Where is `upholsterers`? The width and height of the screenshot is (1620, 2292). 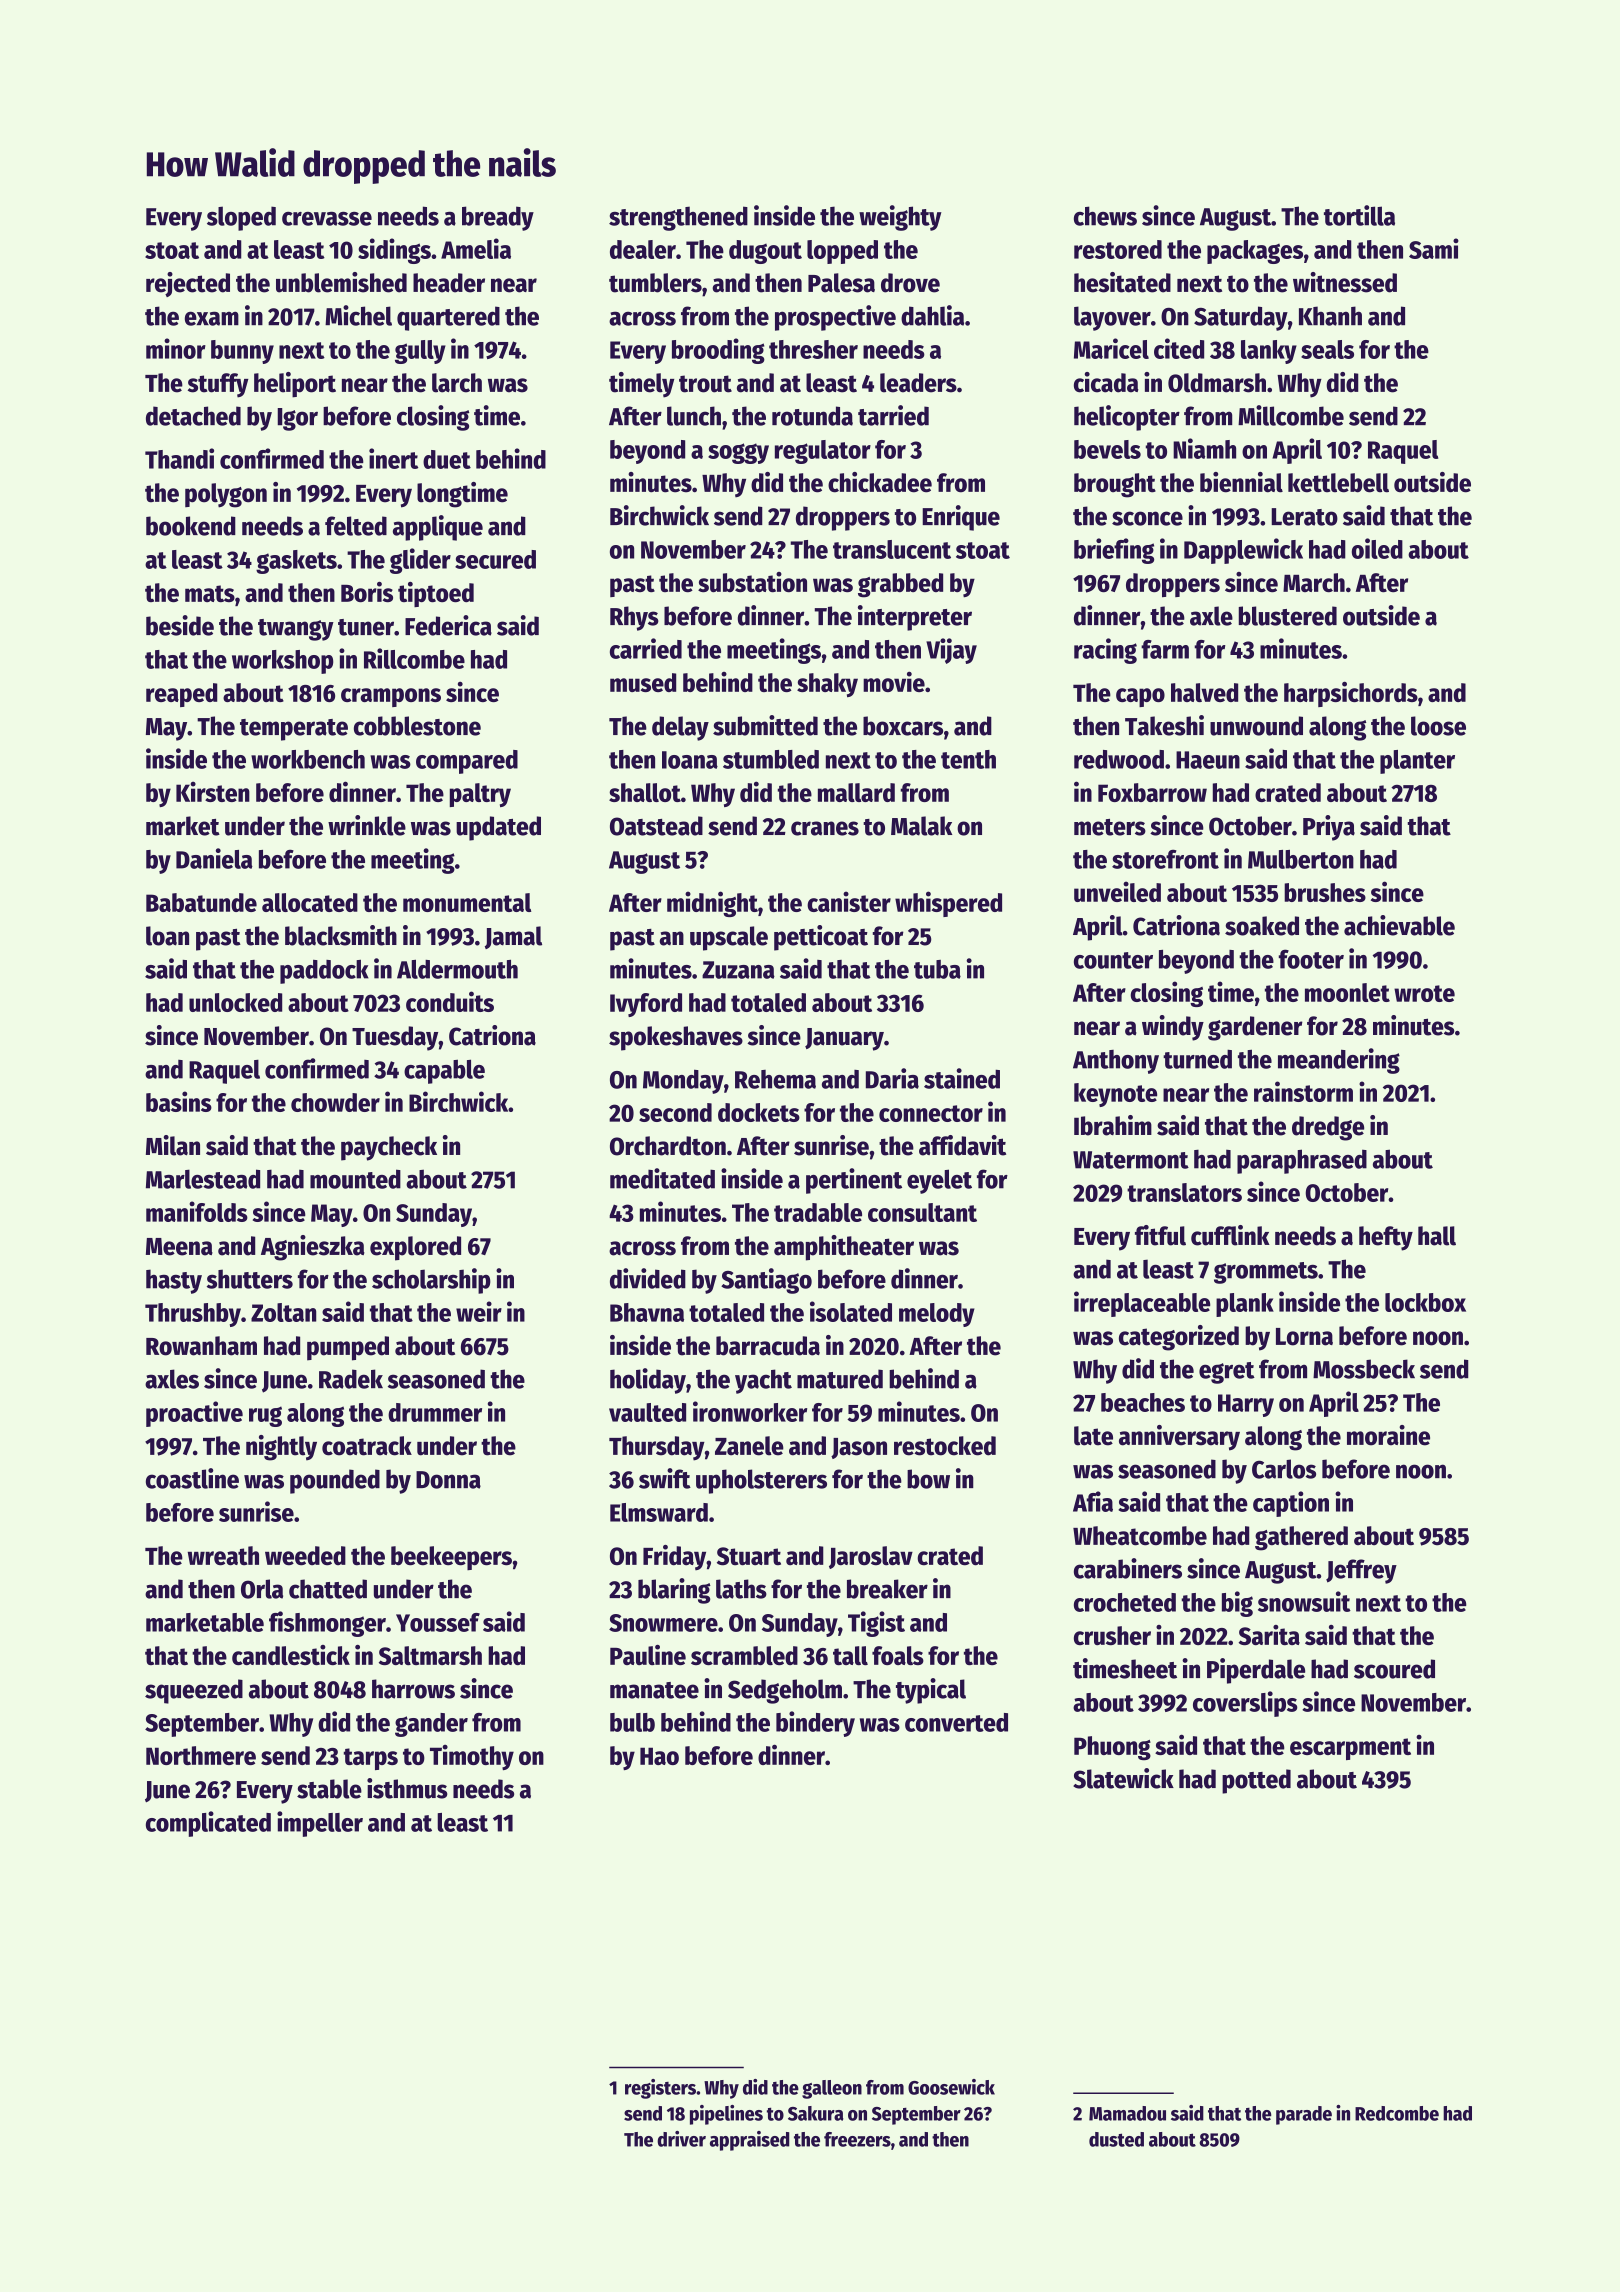 upholsterers is located at coordinates (761, 1481).
